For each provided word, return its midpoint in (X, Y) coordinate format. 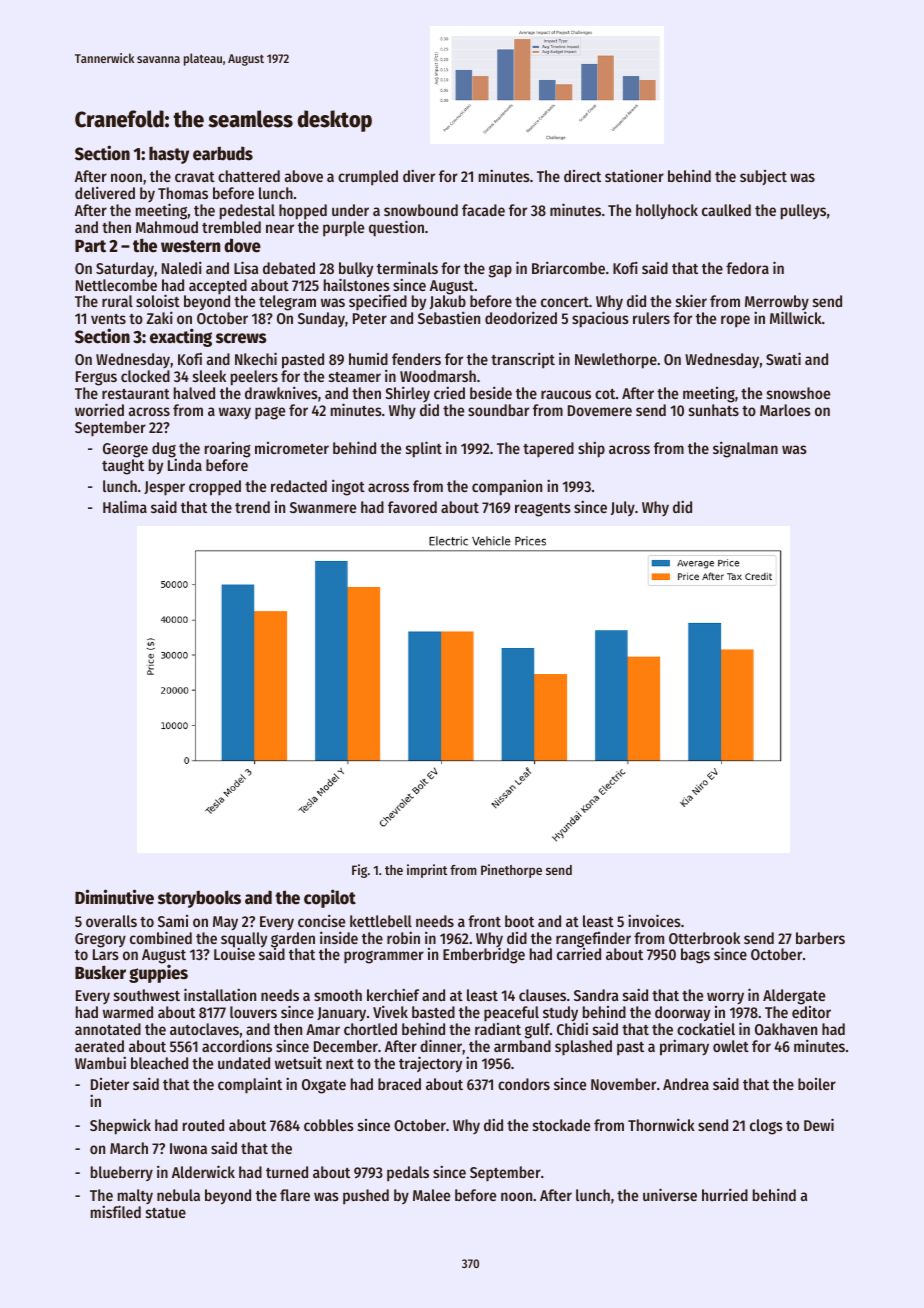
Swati (783, 358)
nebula (178, 1195)
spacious (600, 320)
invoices (654, 920)
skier (691, 300)
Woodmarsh (438, 376)
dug (164, 450)
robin (403, 937)
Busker (100, 972)
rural (117, 301)
